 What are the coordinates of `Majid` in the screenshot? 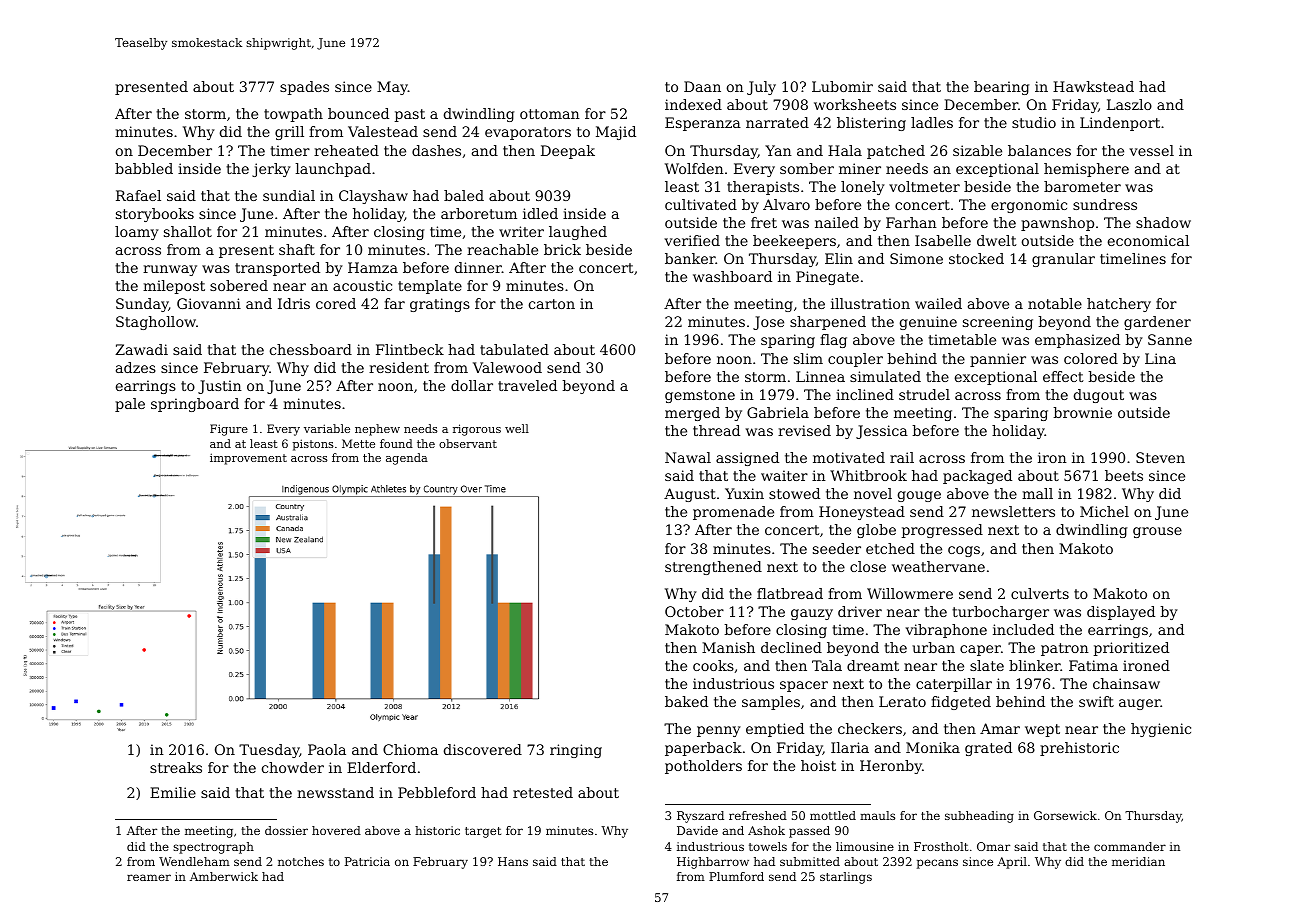 It's located at (616, 133).
